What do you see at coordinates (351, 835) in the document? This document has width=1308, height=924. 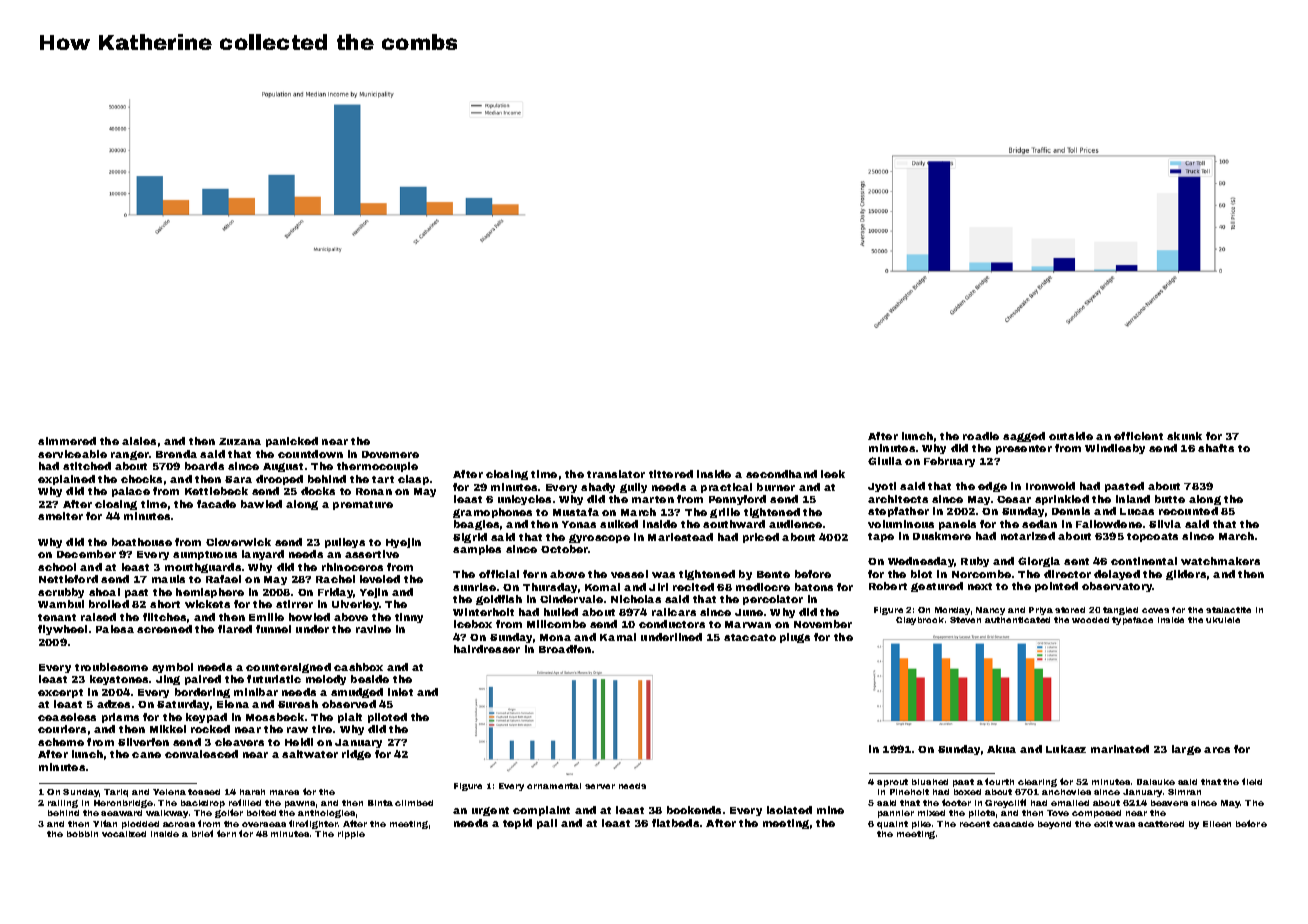 I see `ripple` at bounding box center [351, 835].
